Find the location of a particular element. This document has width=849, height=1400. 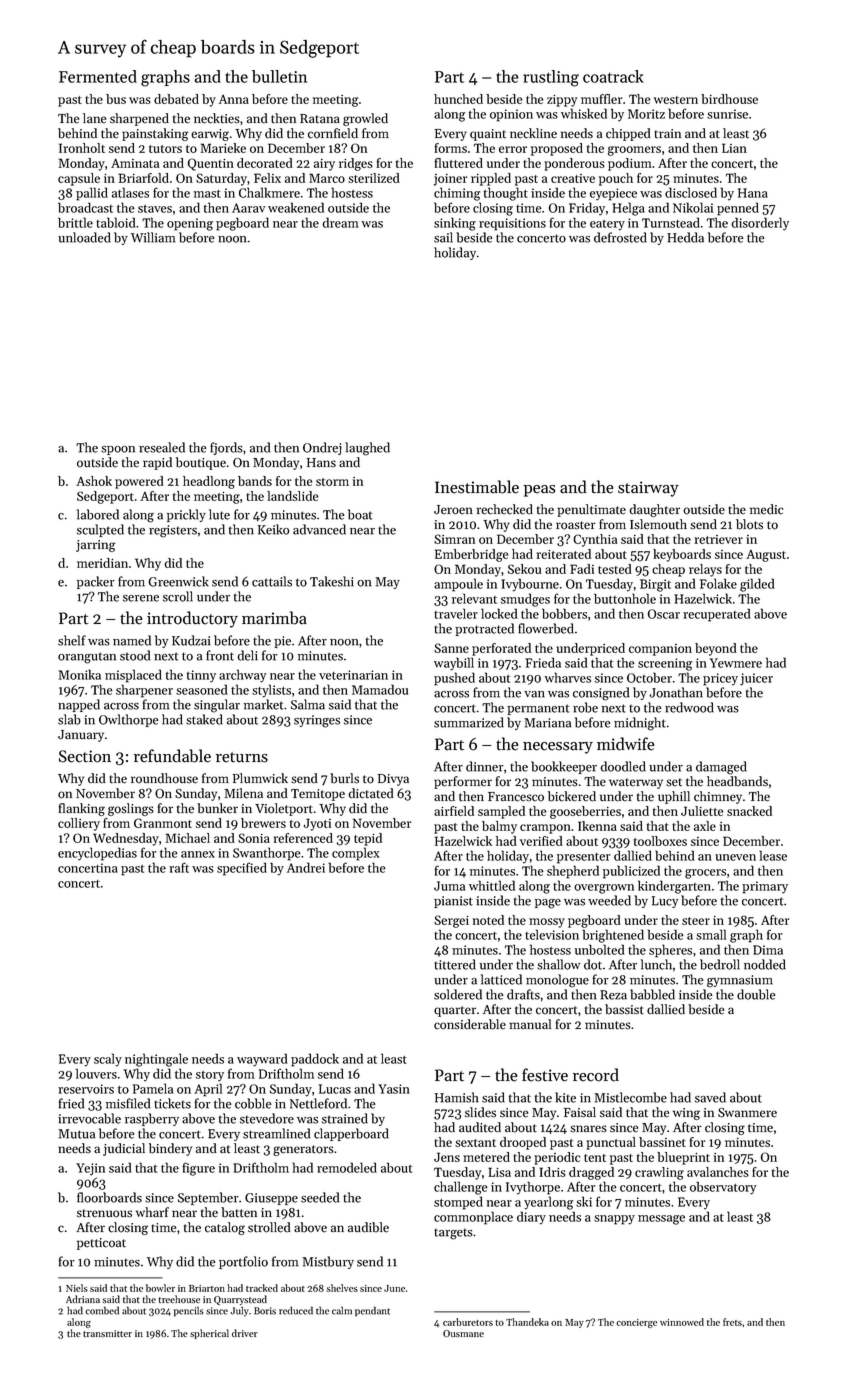

rustling is located at coordinates (551, 78).
